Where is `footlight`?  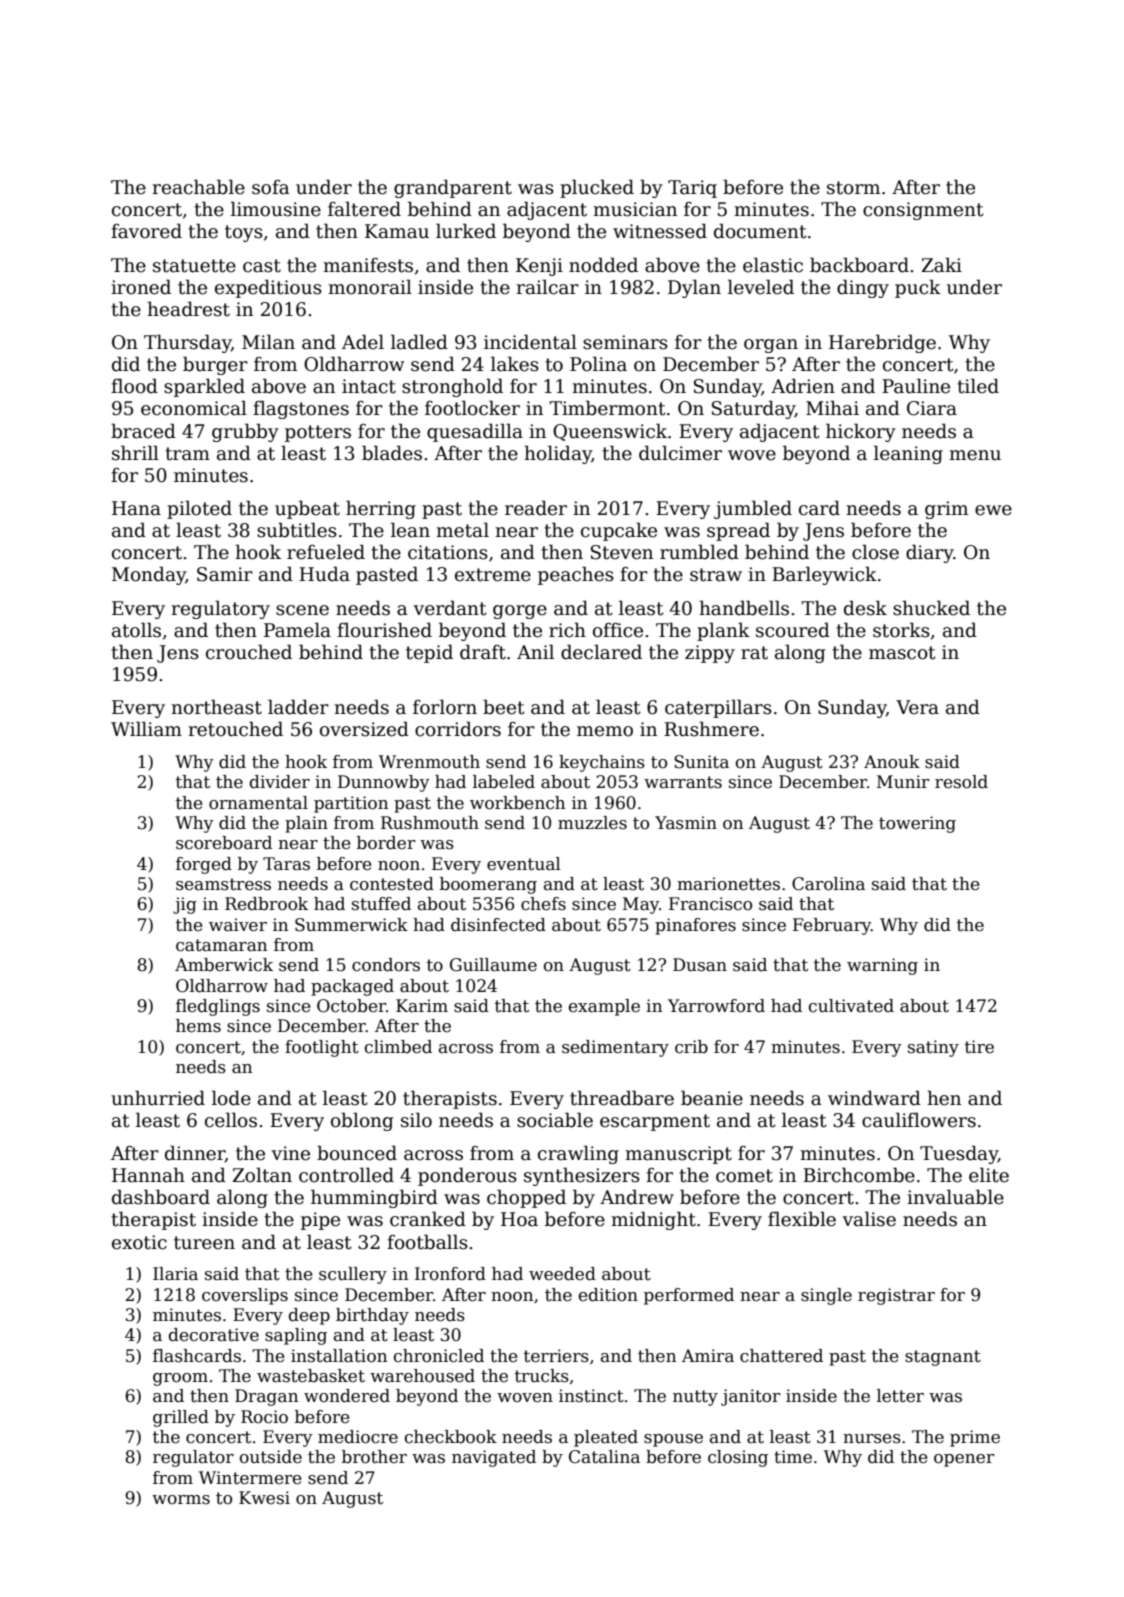
footlight is located at coordinates (322, 1048).
